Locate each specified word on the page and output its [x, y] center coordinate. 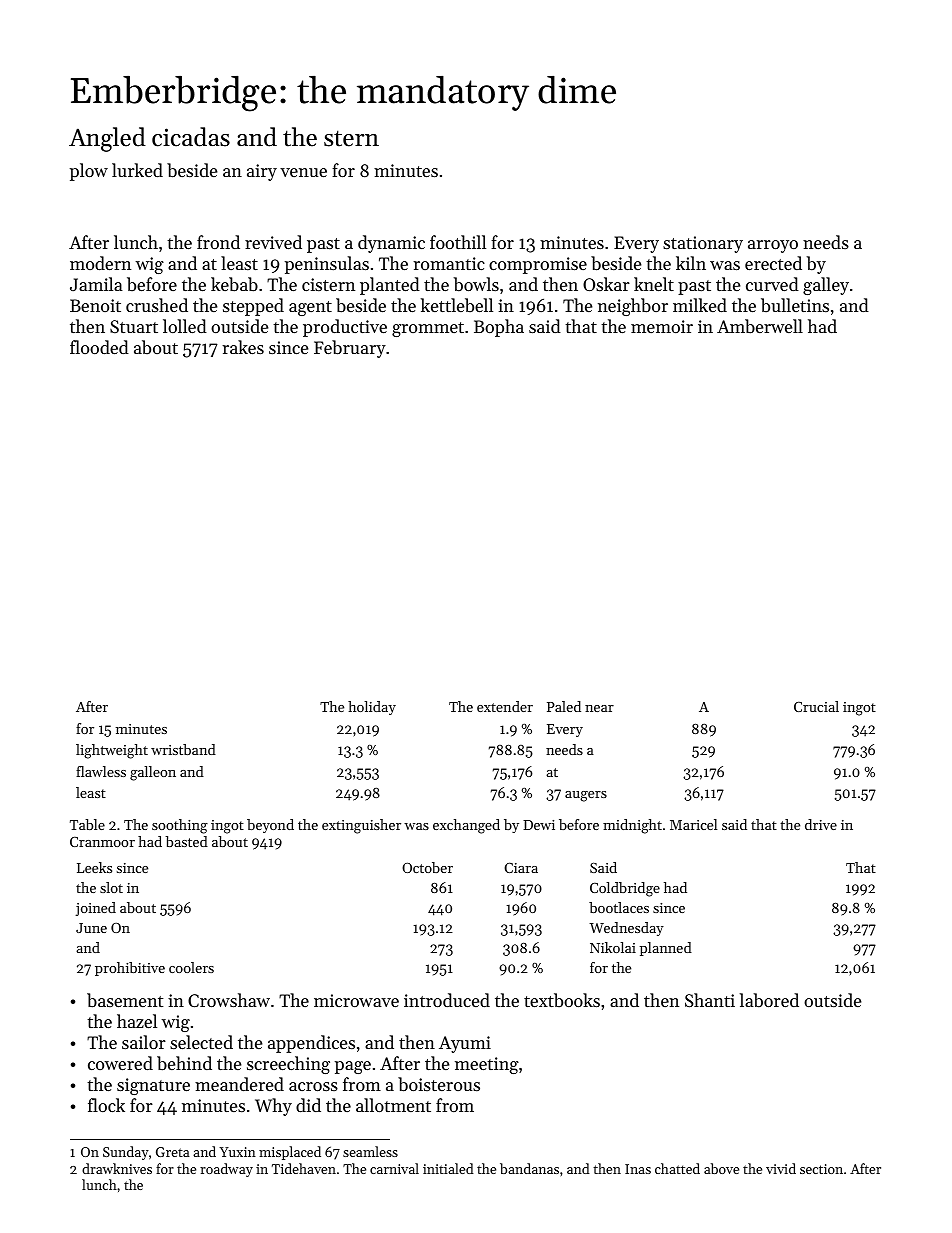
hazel [137, 1021]
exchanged [466, 826]
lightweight [112, 751]
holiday [372, 708]
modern [100, 263]
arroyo [773, 246]
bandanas [529, 1168]
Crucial [816, 706]
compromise [538, 265]
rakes [243, 347]
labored [769, 1000]
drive [821, 824]
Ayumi [465, 1044]
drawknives [117, 1168]
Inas [638, 1169]
